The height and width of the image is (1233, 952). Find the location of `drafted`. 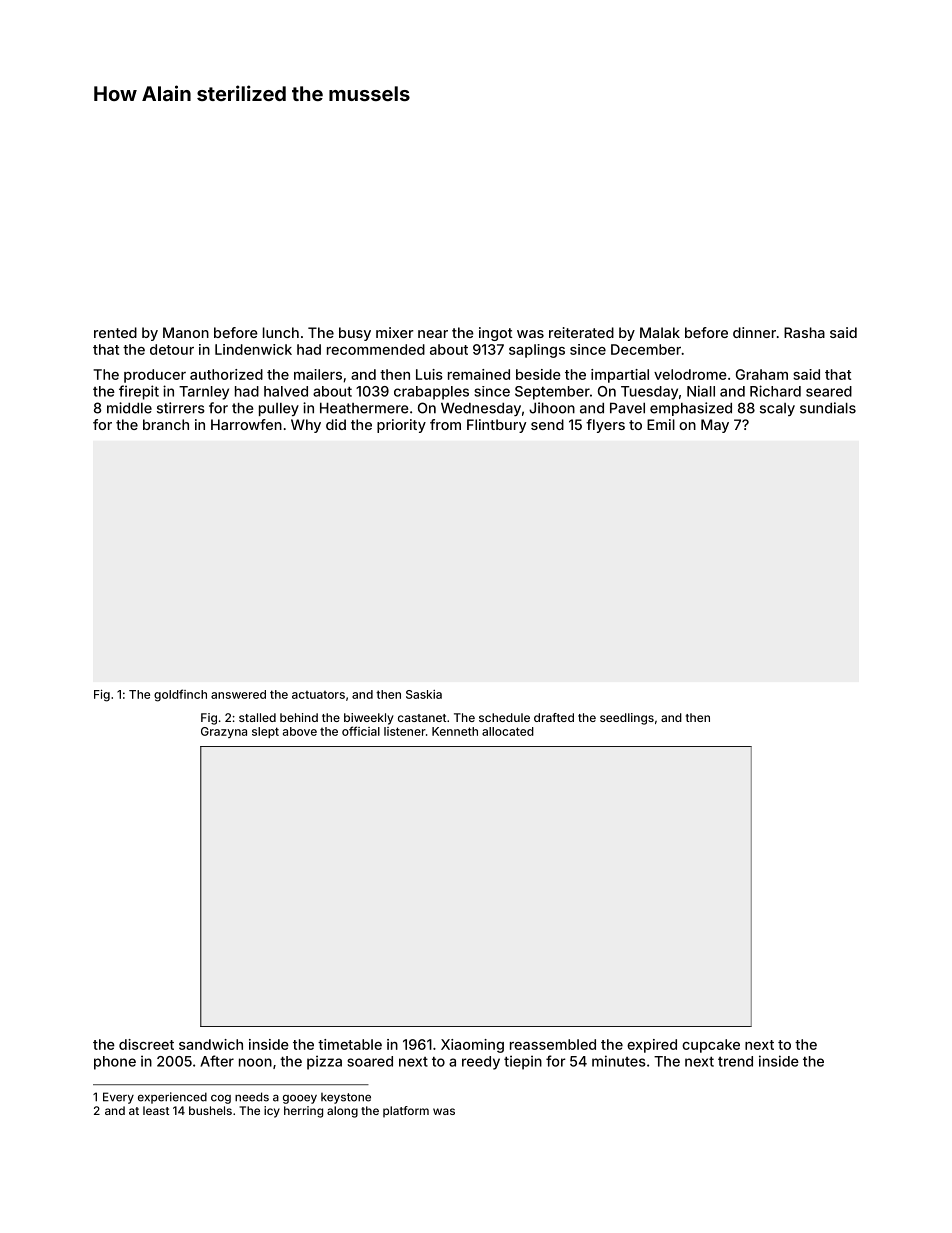

drafted is located at coordinates (554, 717).
